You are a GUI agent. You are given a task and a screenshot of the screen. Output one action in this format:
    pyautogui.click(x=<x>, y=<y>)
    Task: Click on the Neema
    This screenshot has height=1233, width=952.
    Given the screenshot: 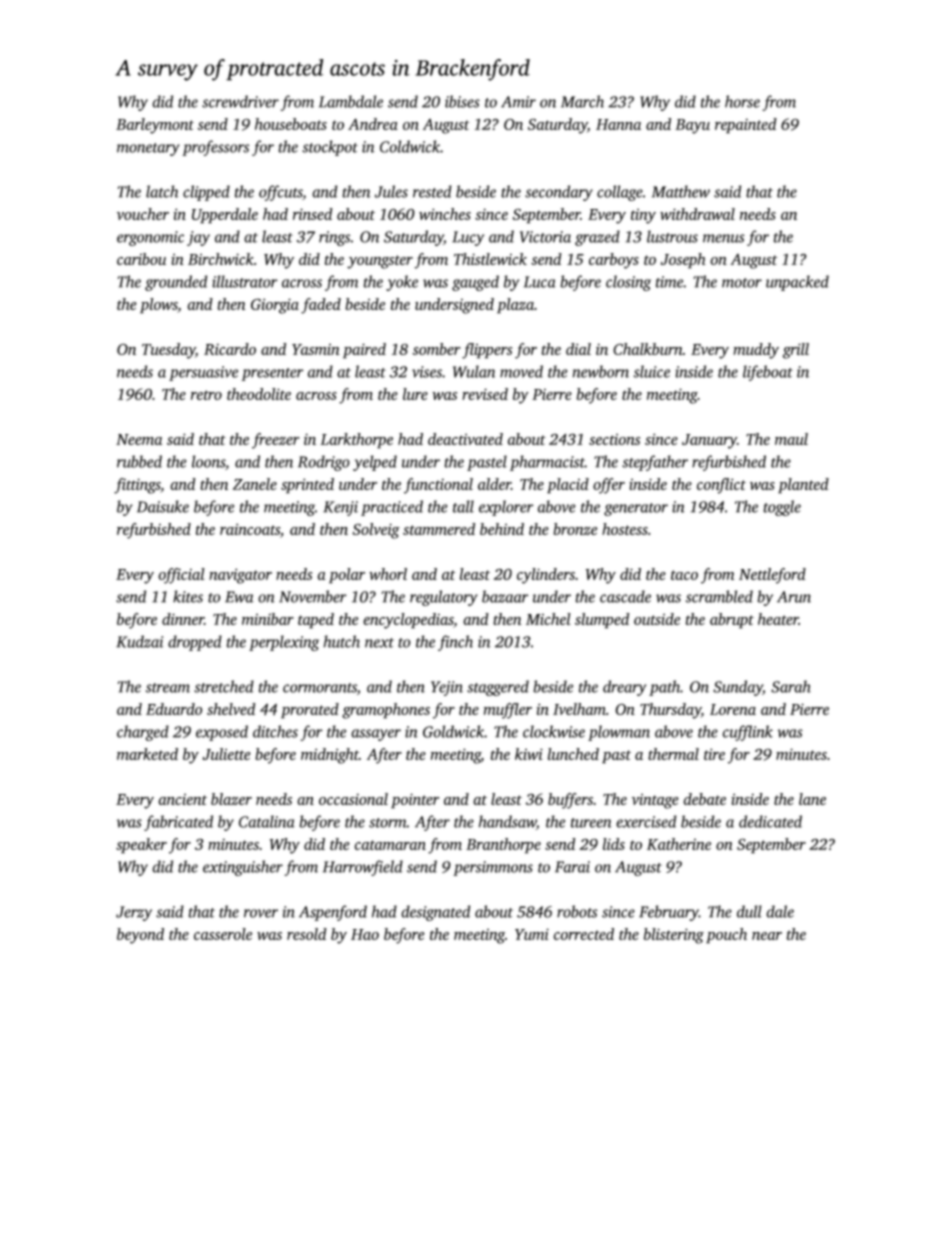 What is the action you would take?
    pyautogui.click(x=139, y=439)
